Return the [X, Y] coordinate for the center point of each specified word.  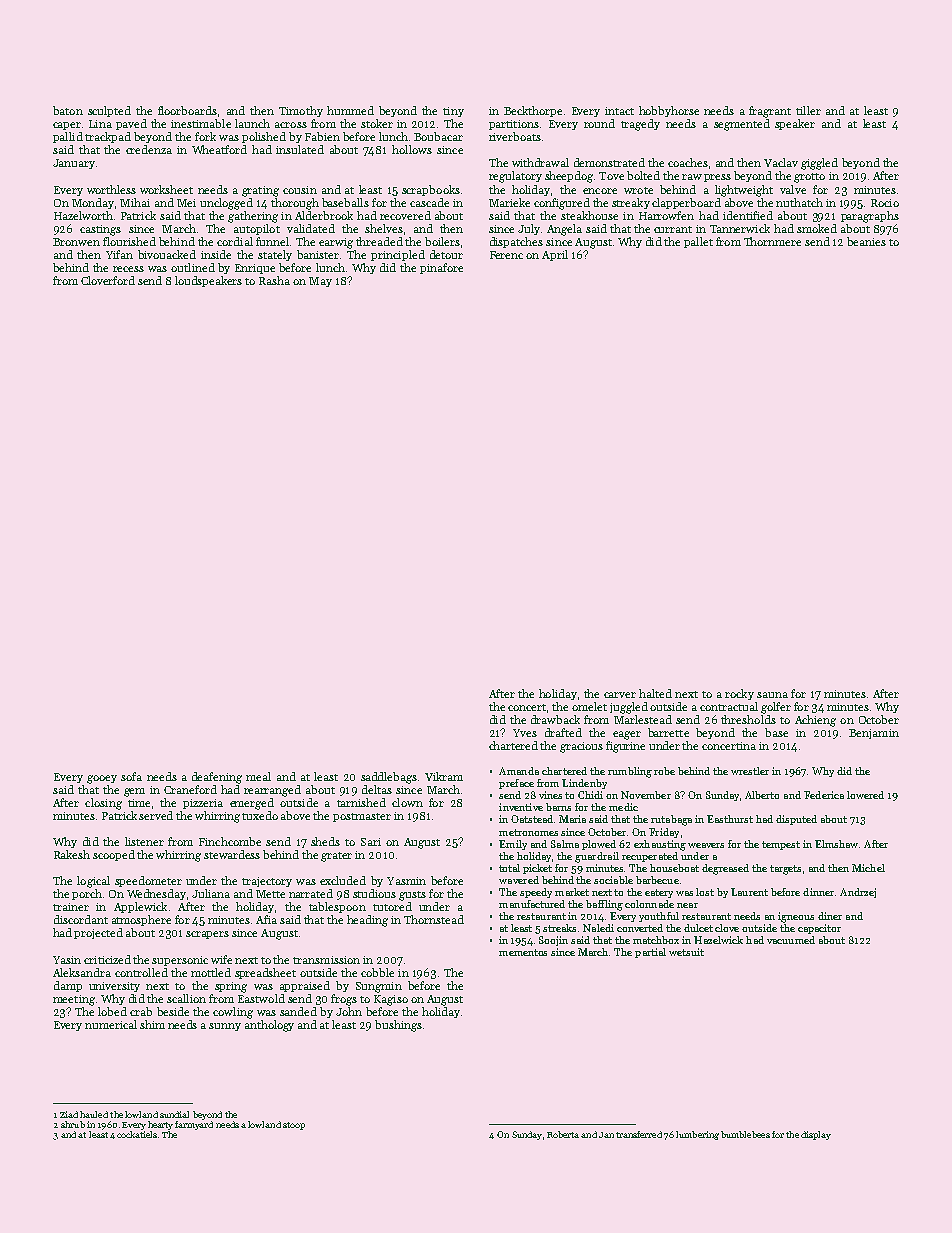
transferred [639, 1134]
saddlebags [389, 778]
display [816, 1135]
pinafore [441, 268]
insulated [300, 149]
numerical [111, 1024]
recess [128, 269]
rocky [739, 694]
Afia [266, 919]
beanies [866, 241]
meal [258, 776]
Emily [513, 845]
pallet [698, 242]
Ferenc [506, 255]
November [646, 795]
